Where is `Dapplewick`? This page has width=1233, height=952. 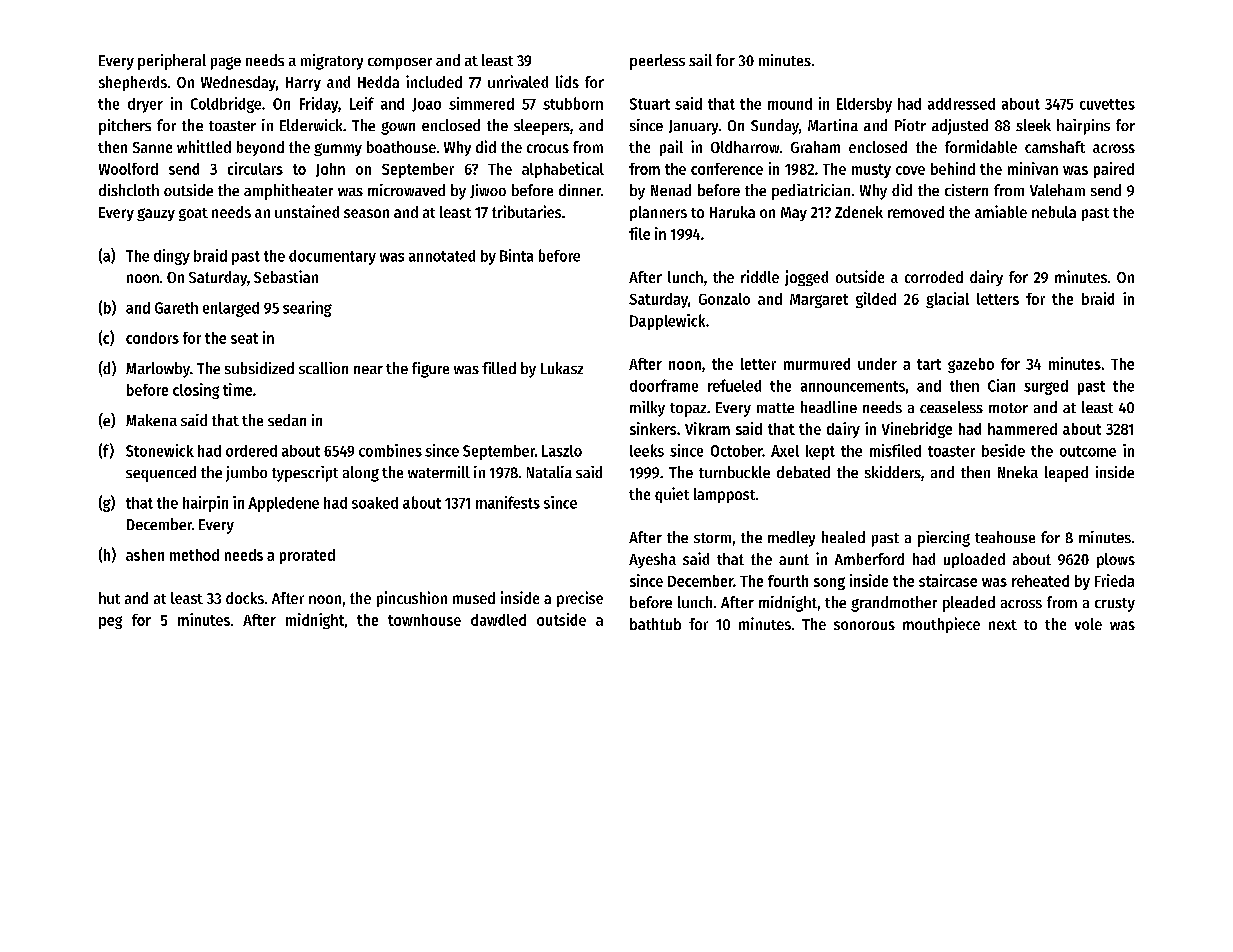
Dapplewick is located at coordinates (667, 322).
